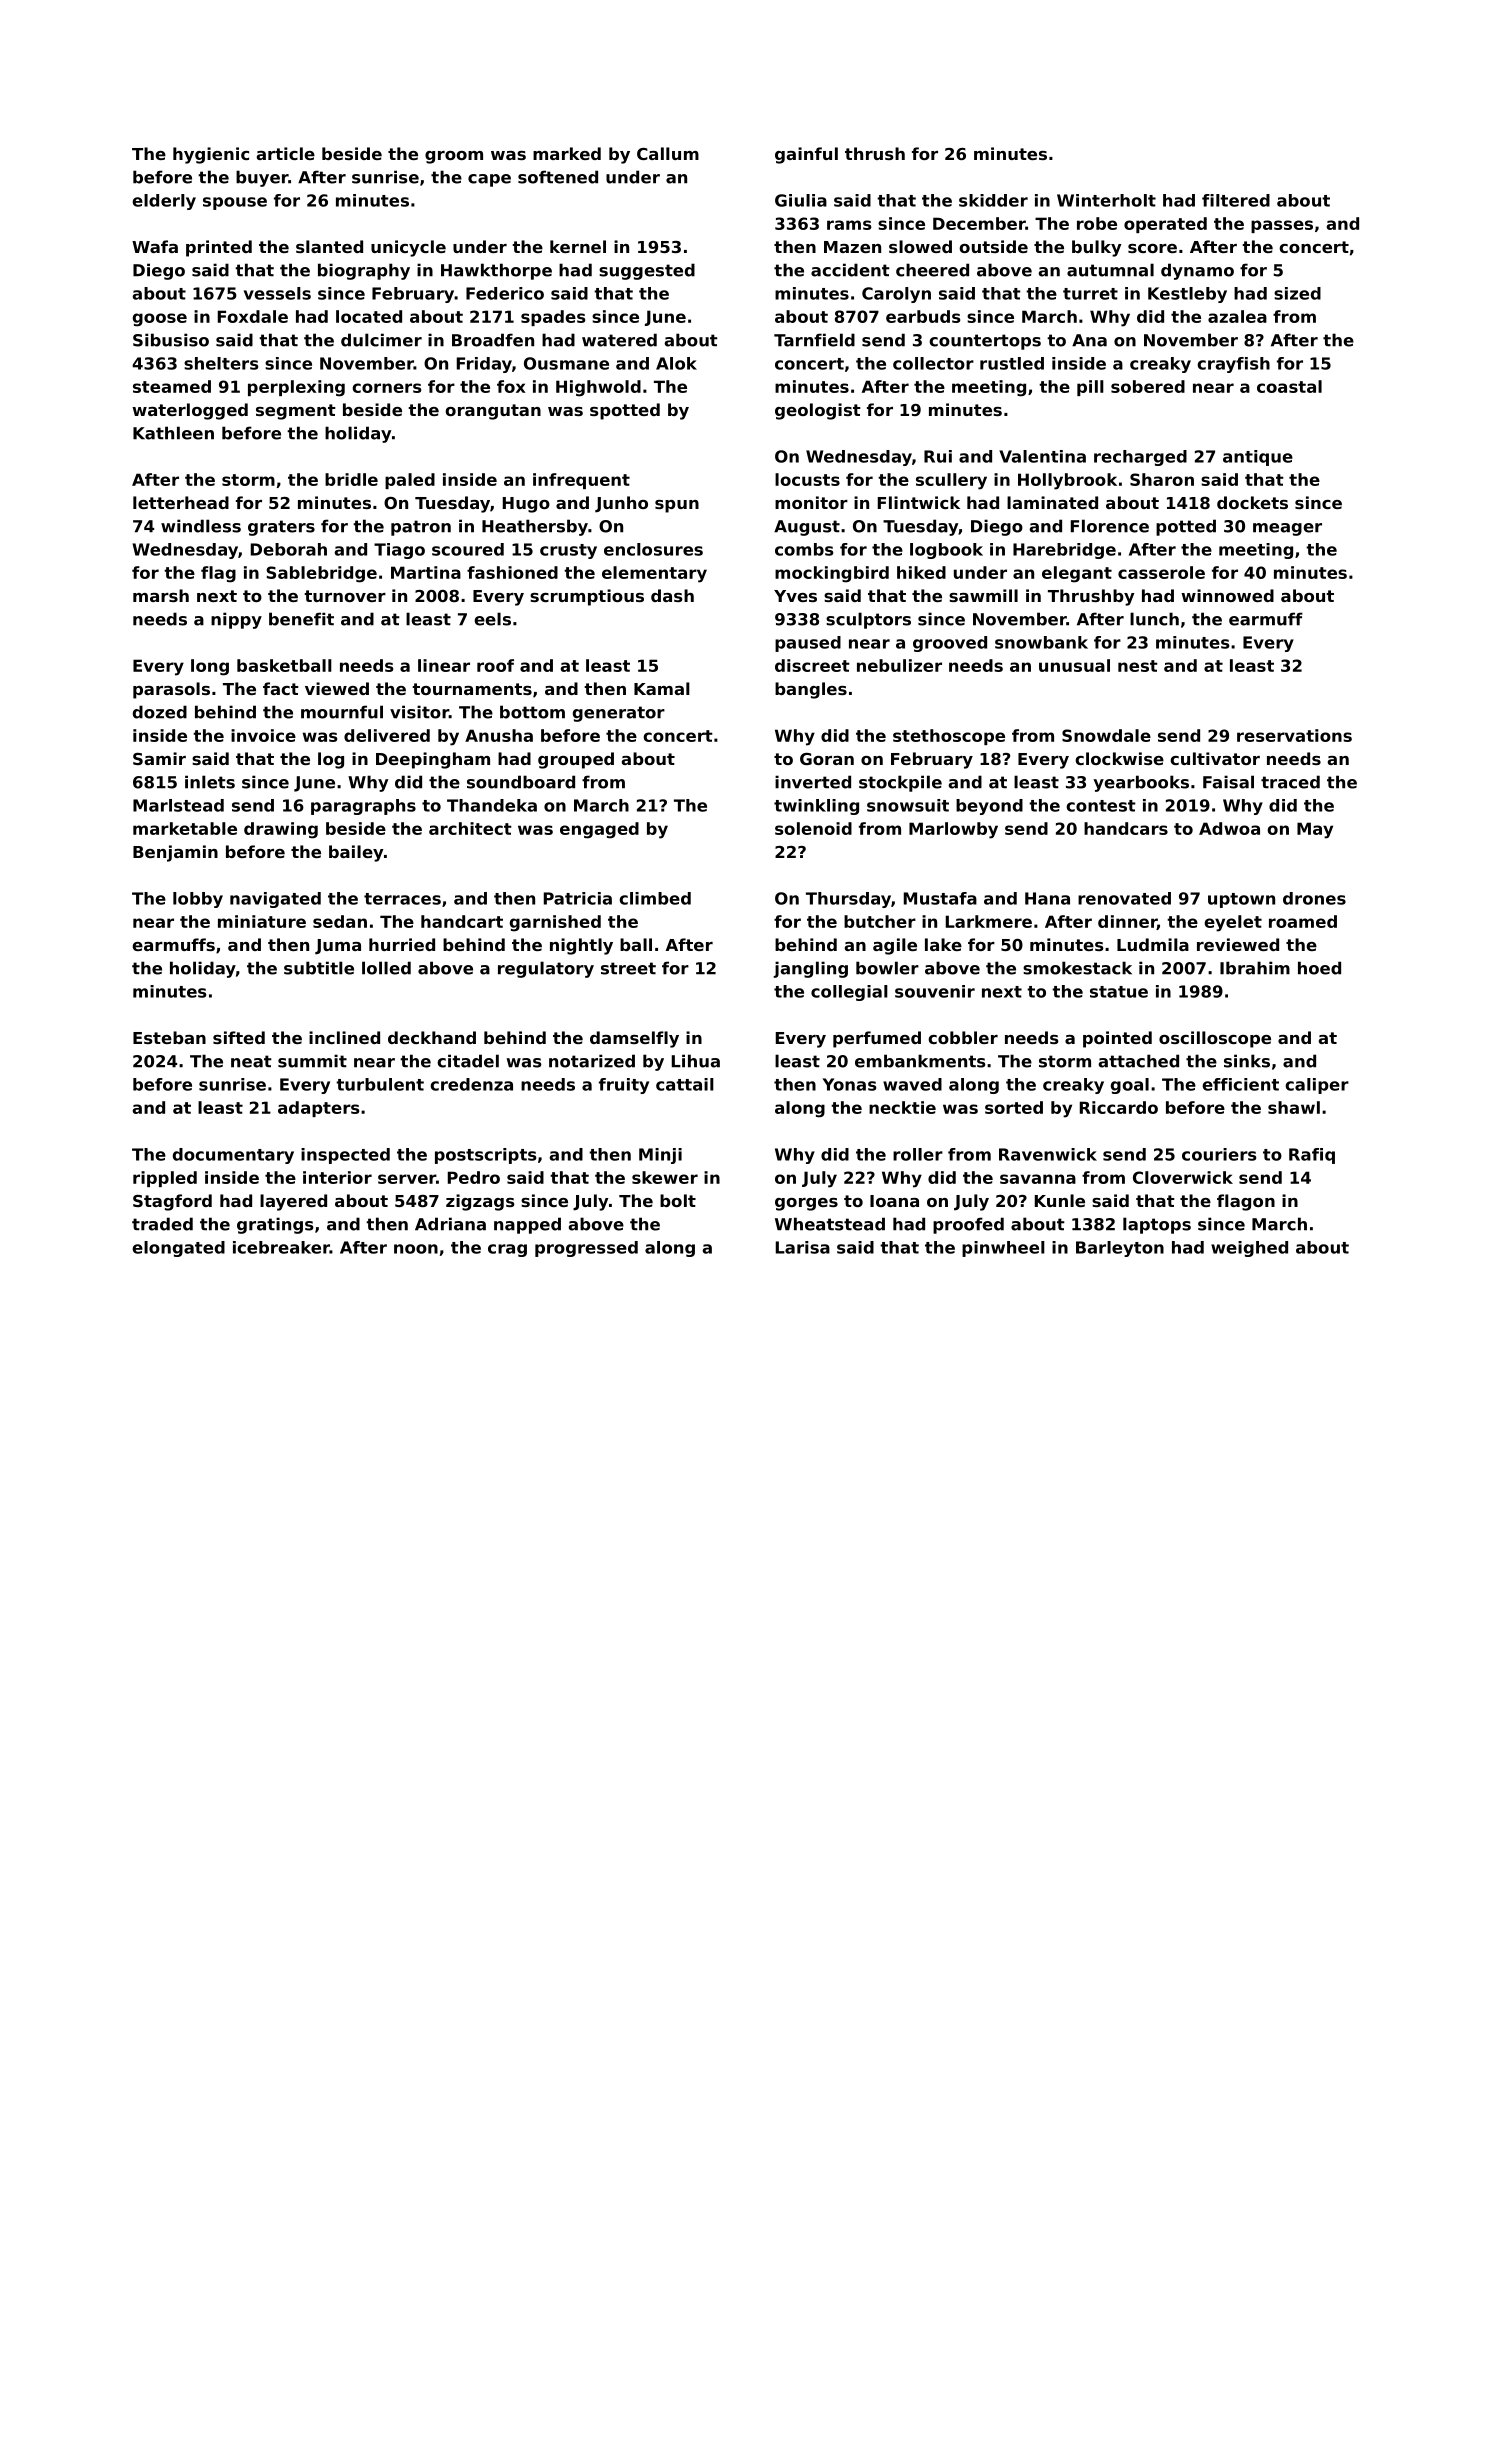 The image size is (1496, 2464). I want to click on fact, so click(281, 688).
